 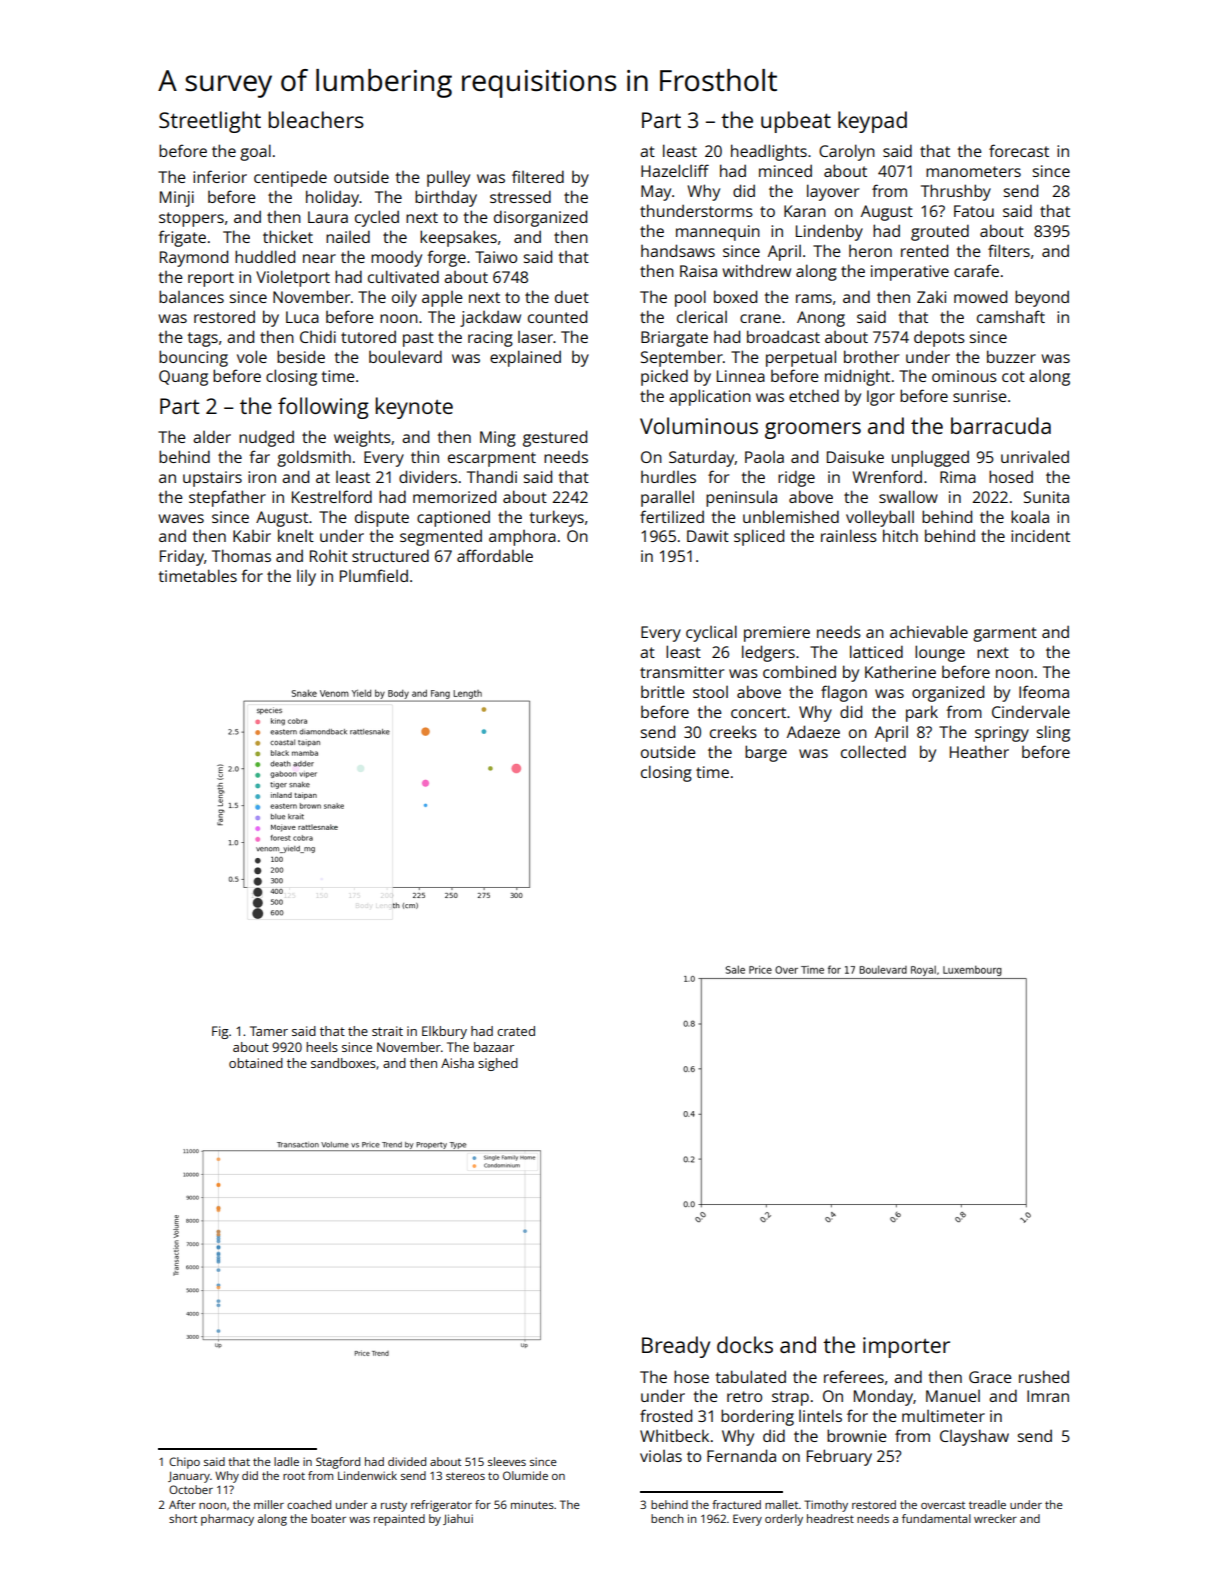 What do you see at coordinates (936, 1518) in the image?
I see `fundamental` at bounding box center [936, 1518].
